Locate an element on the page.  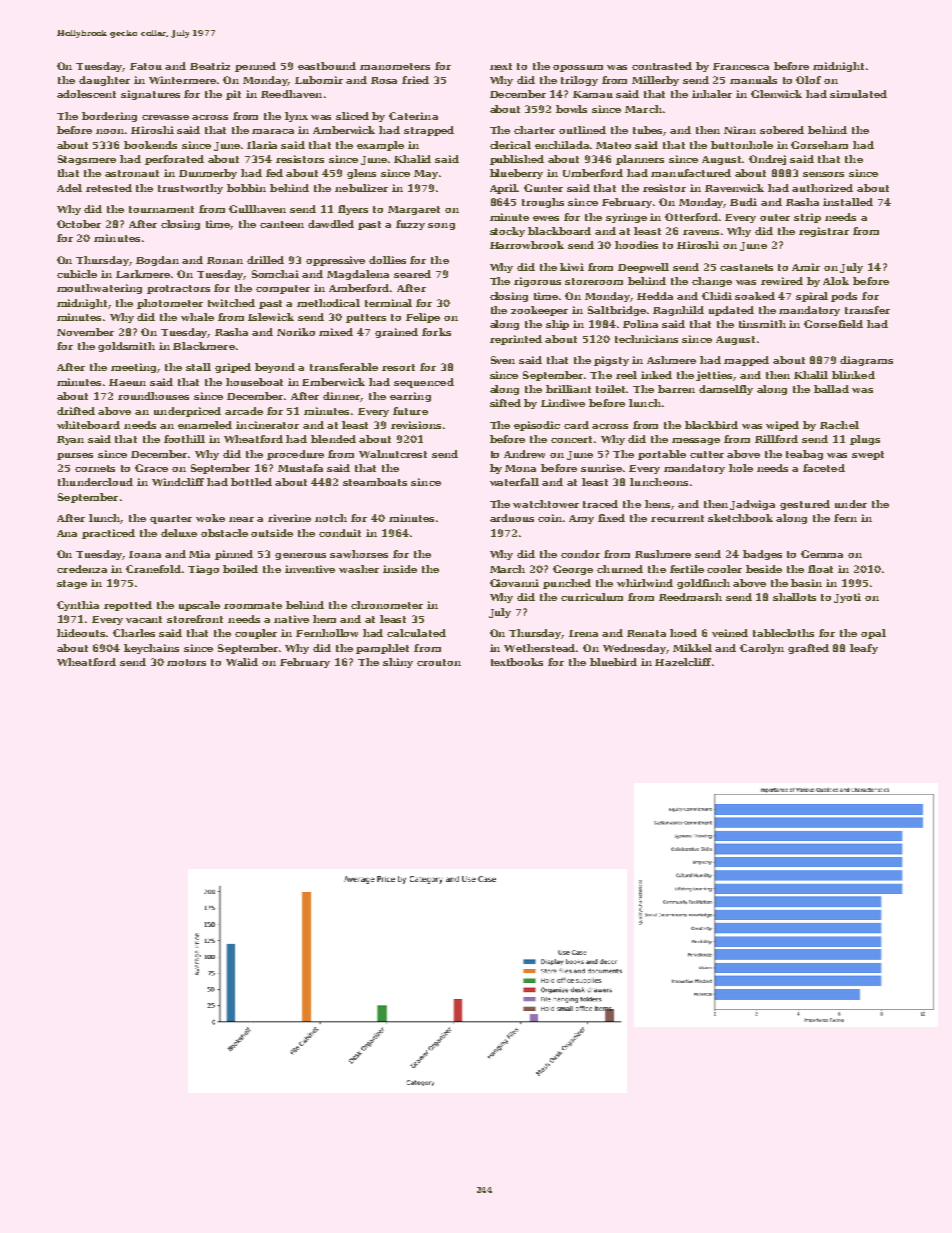
zookeeper is located at coordinates (539, 311).
